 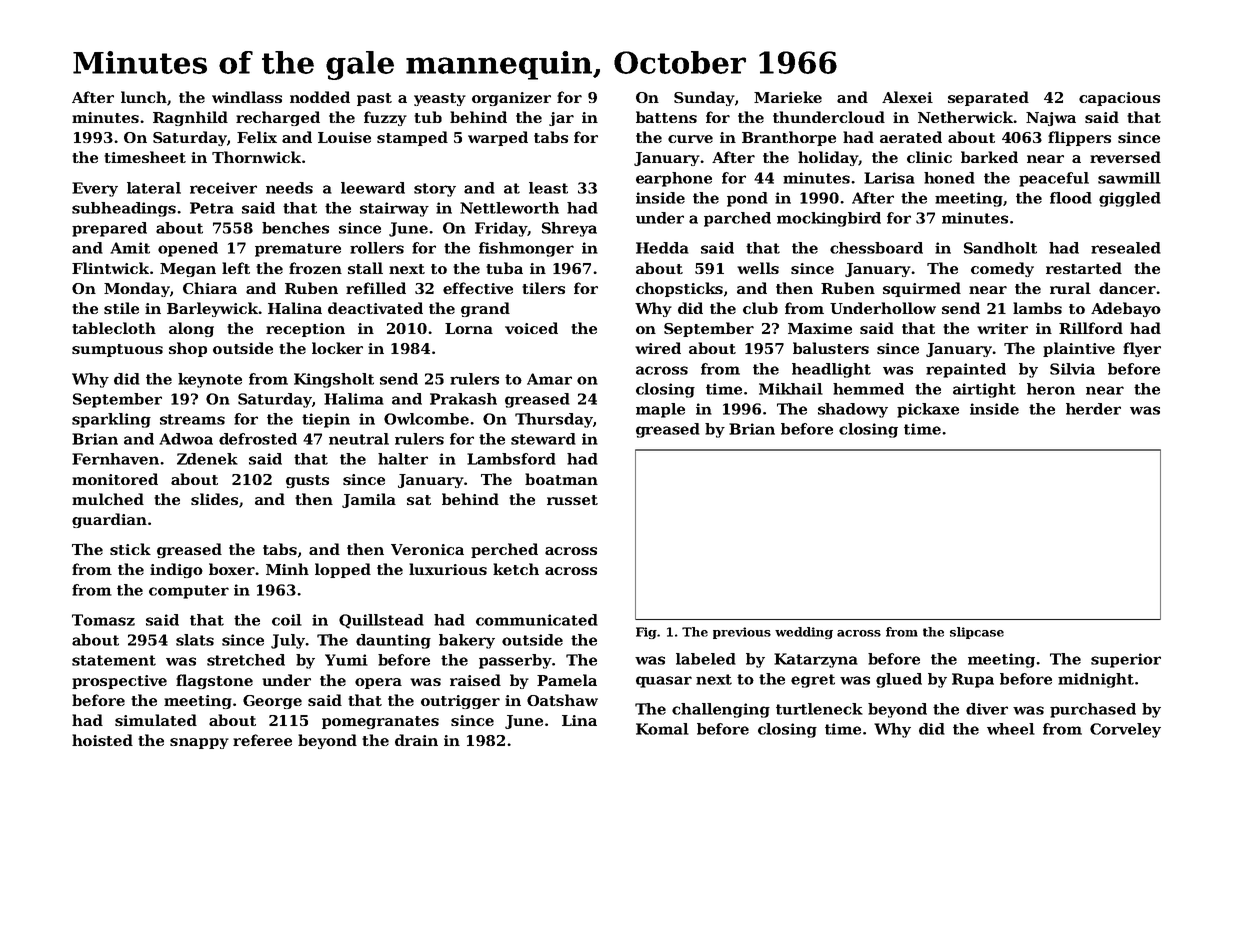 What do you see at coordinates (737, 219) in the image?
I see `parched` at bounding box center [737, 219].
